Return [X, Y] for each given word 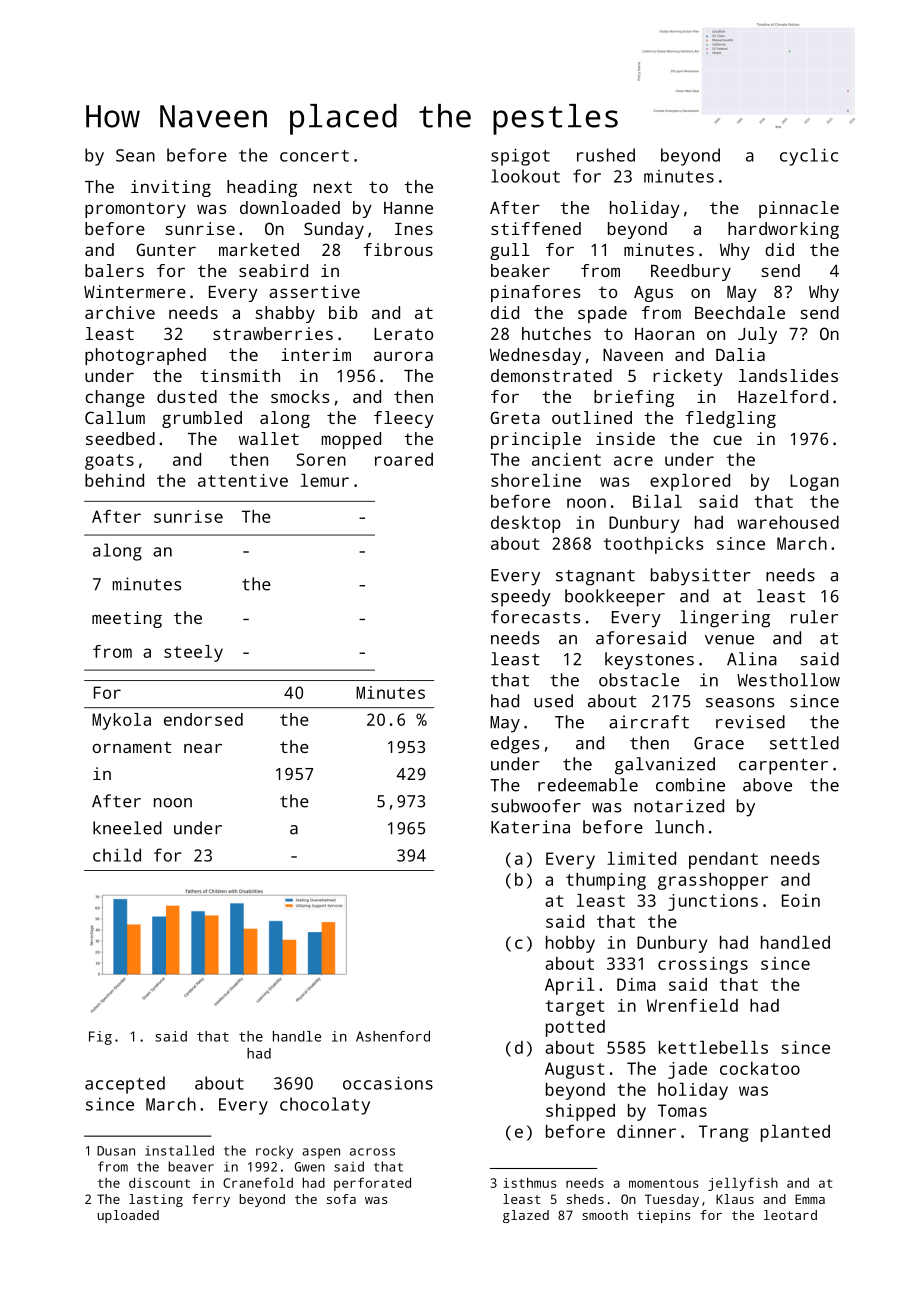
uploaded [128, 1216]
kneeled [127, 828]
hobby [570, 944]
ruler [814, 617]
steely [193, 653]
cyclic [809, 157]
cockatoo [760, 1068]
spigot [520, 157]
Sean [135, 155]
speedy [521, 598]
